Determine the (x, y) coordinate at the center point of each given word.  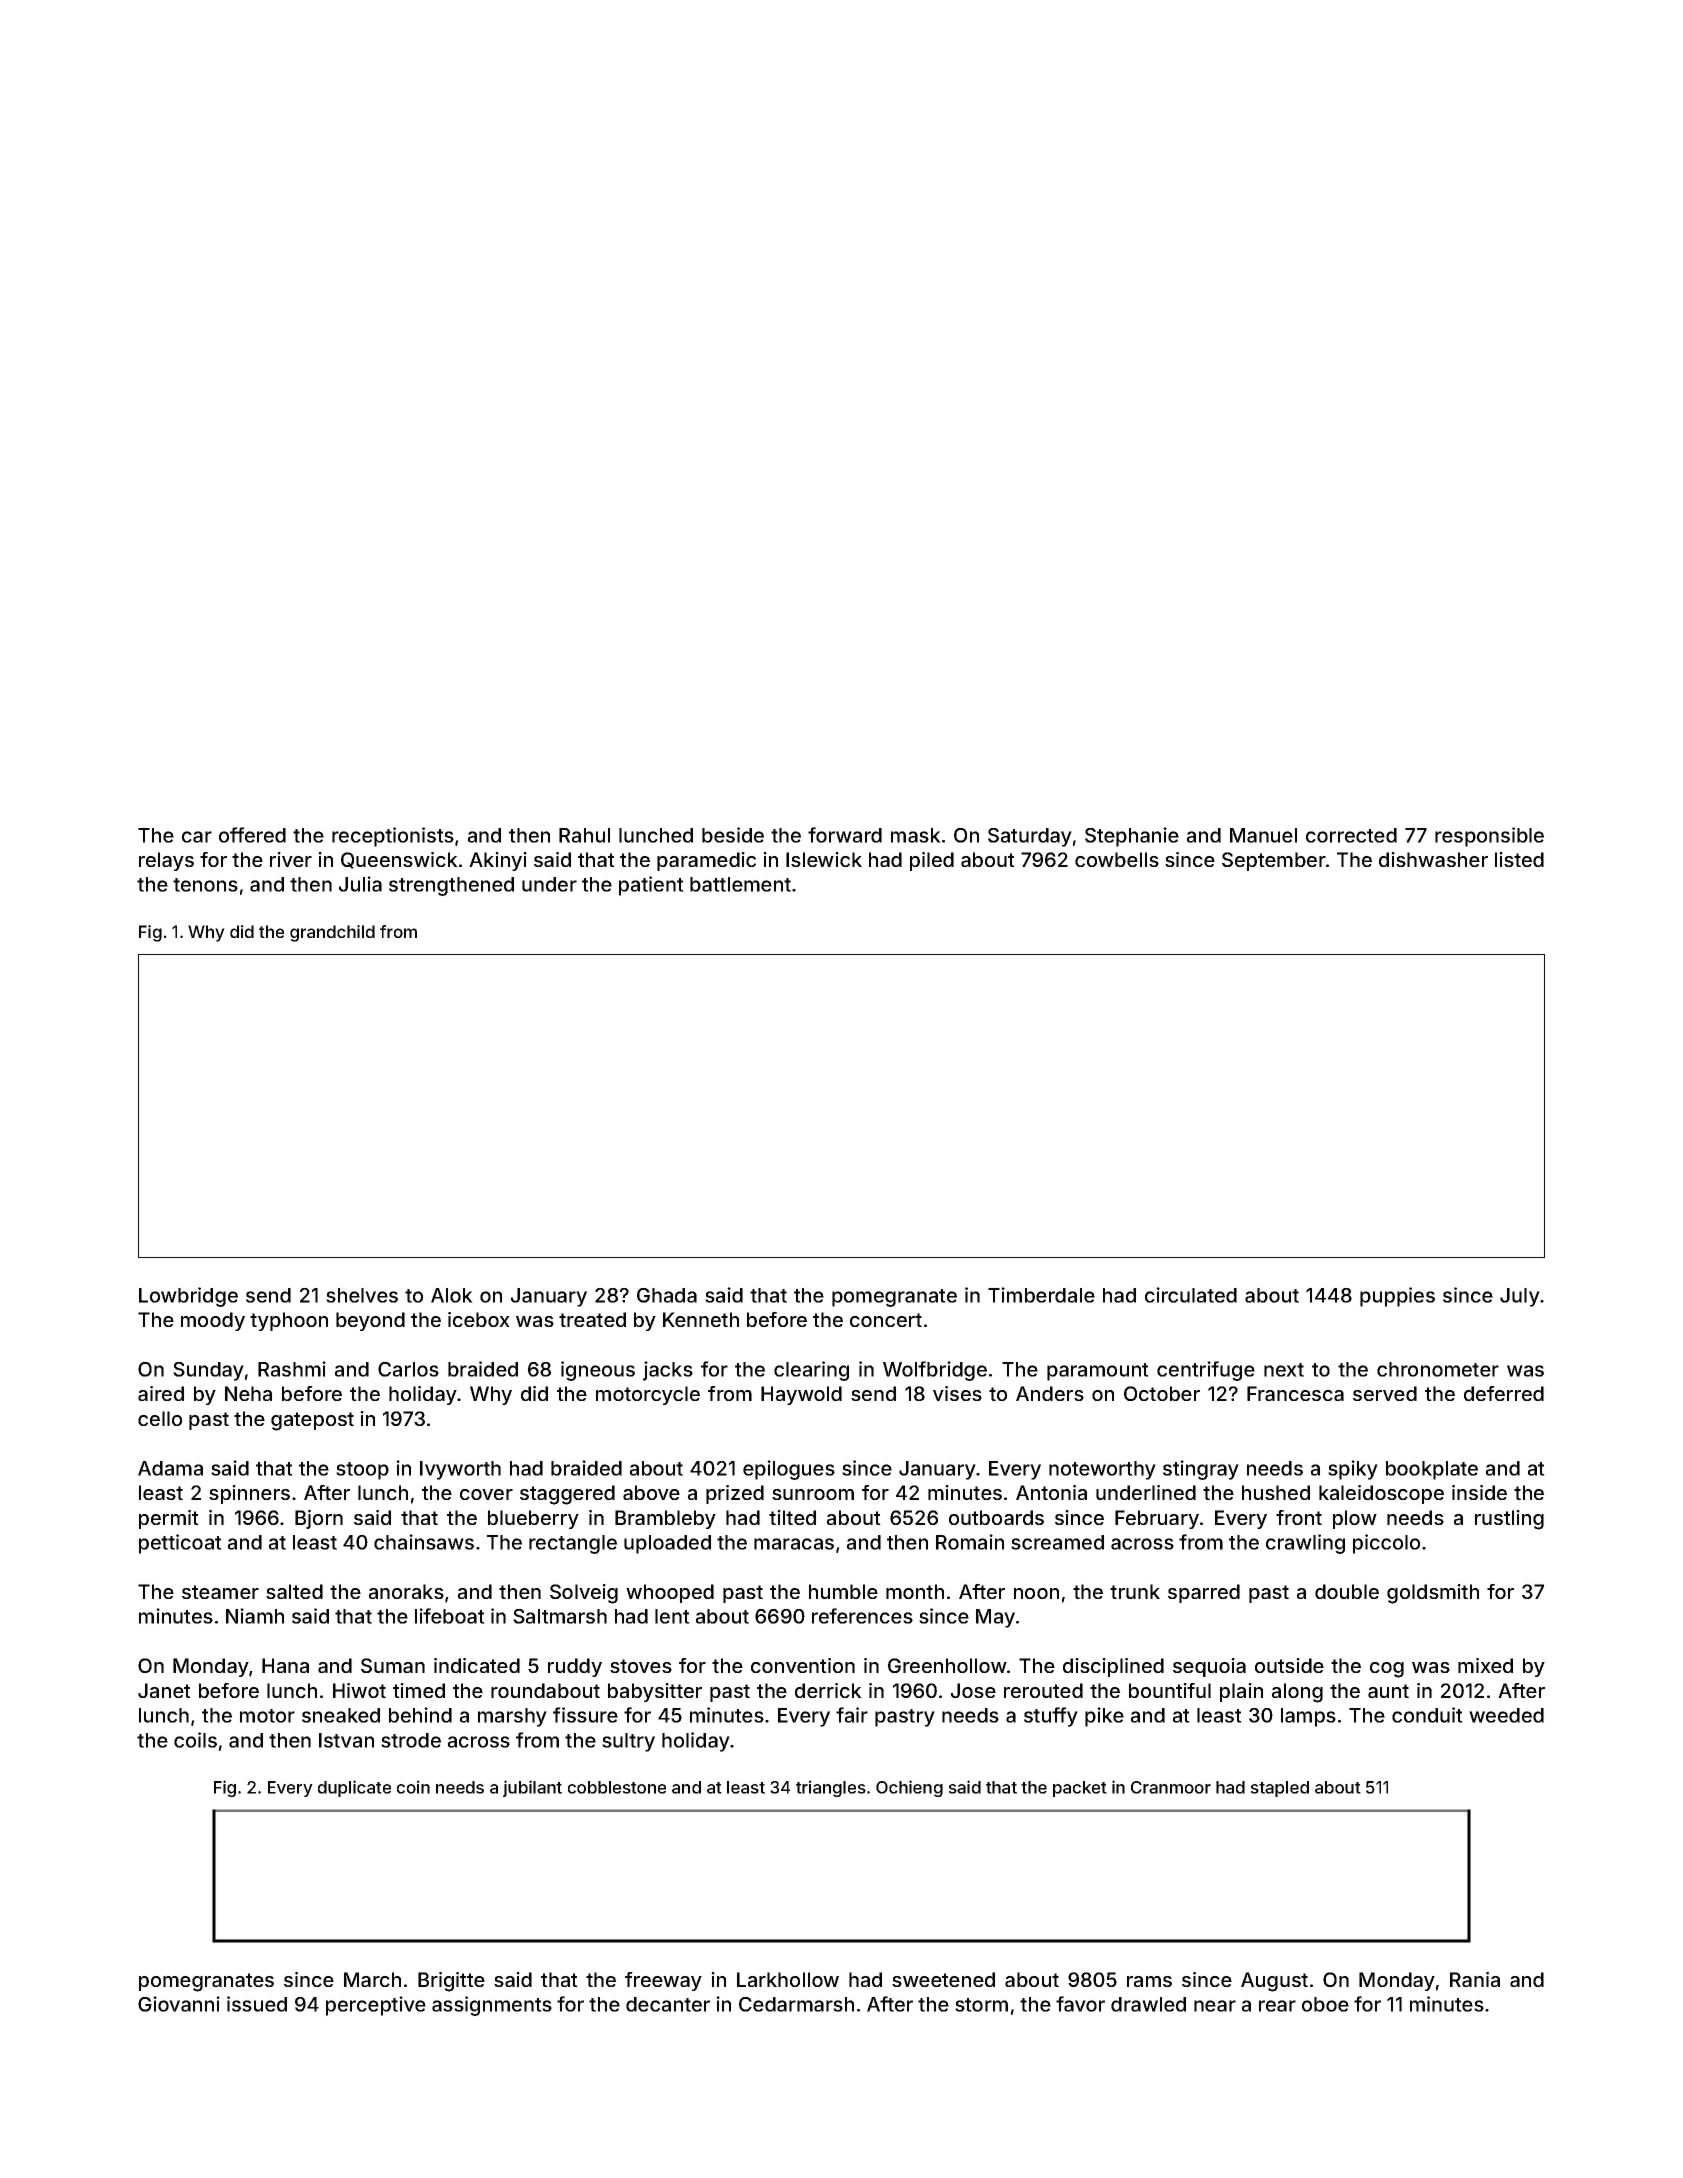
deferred (1504, 1393)
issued (257, 2004)
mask (916, 835)
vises (957, 1393)
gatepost (312, 1421)
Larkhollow (788, 1979)
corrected (1351, 835)
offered (252, 835)
